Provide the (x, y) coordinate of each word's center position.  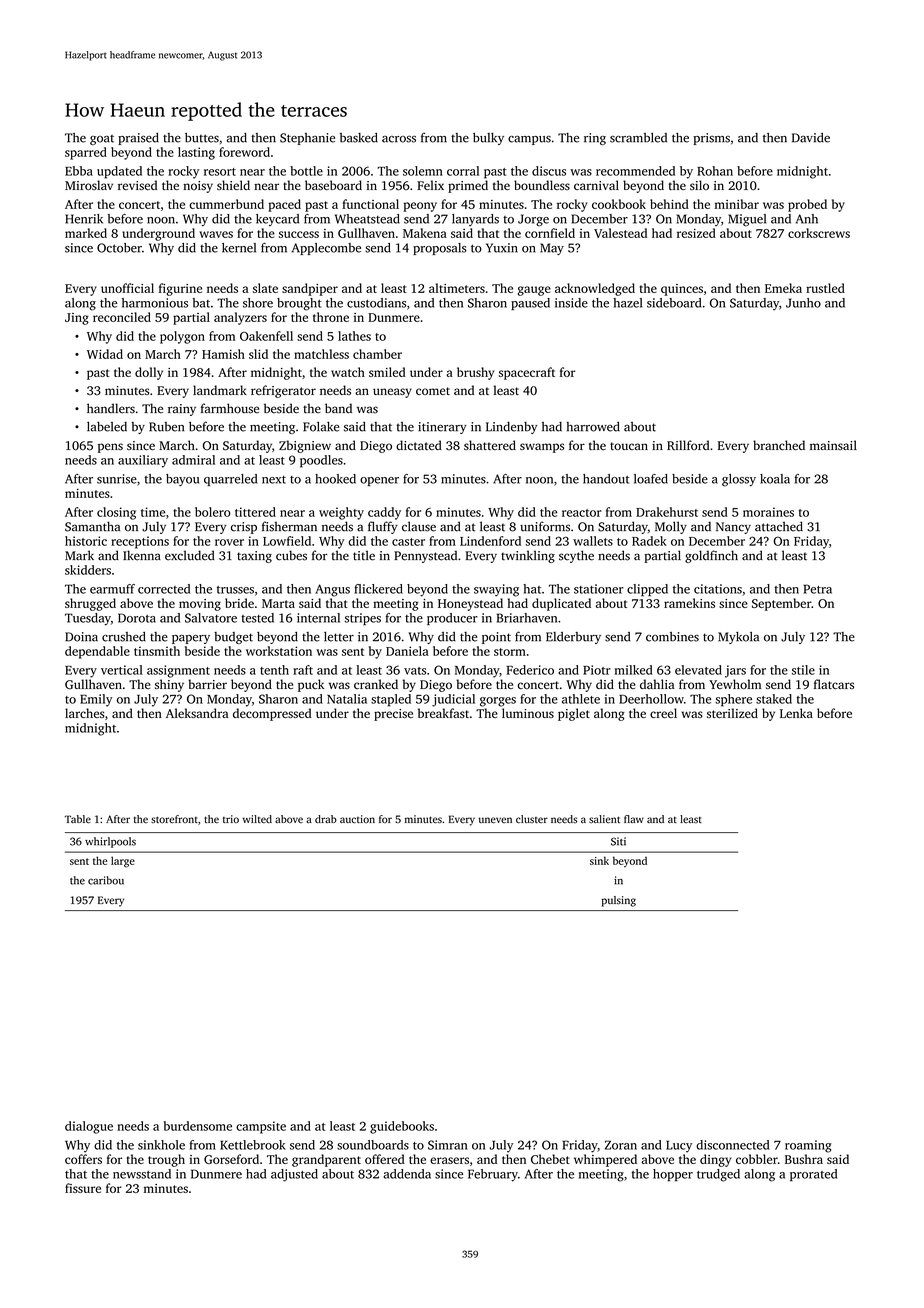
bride (239, 603)
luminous (528, 713)
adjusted (294, 1175)
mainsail (833, 445)
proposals (440, 249)
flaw (634, 819)
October (119, 248)
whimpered (605, 1160)
